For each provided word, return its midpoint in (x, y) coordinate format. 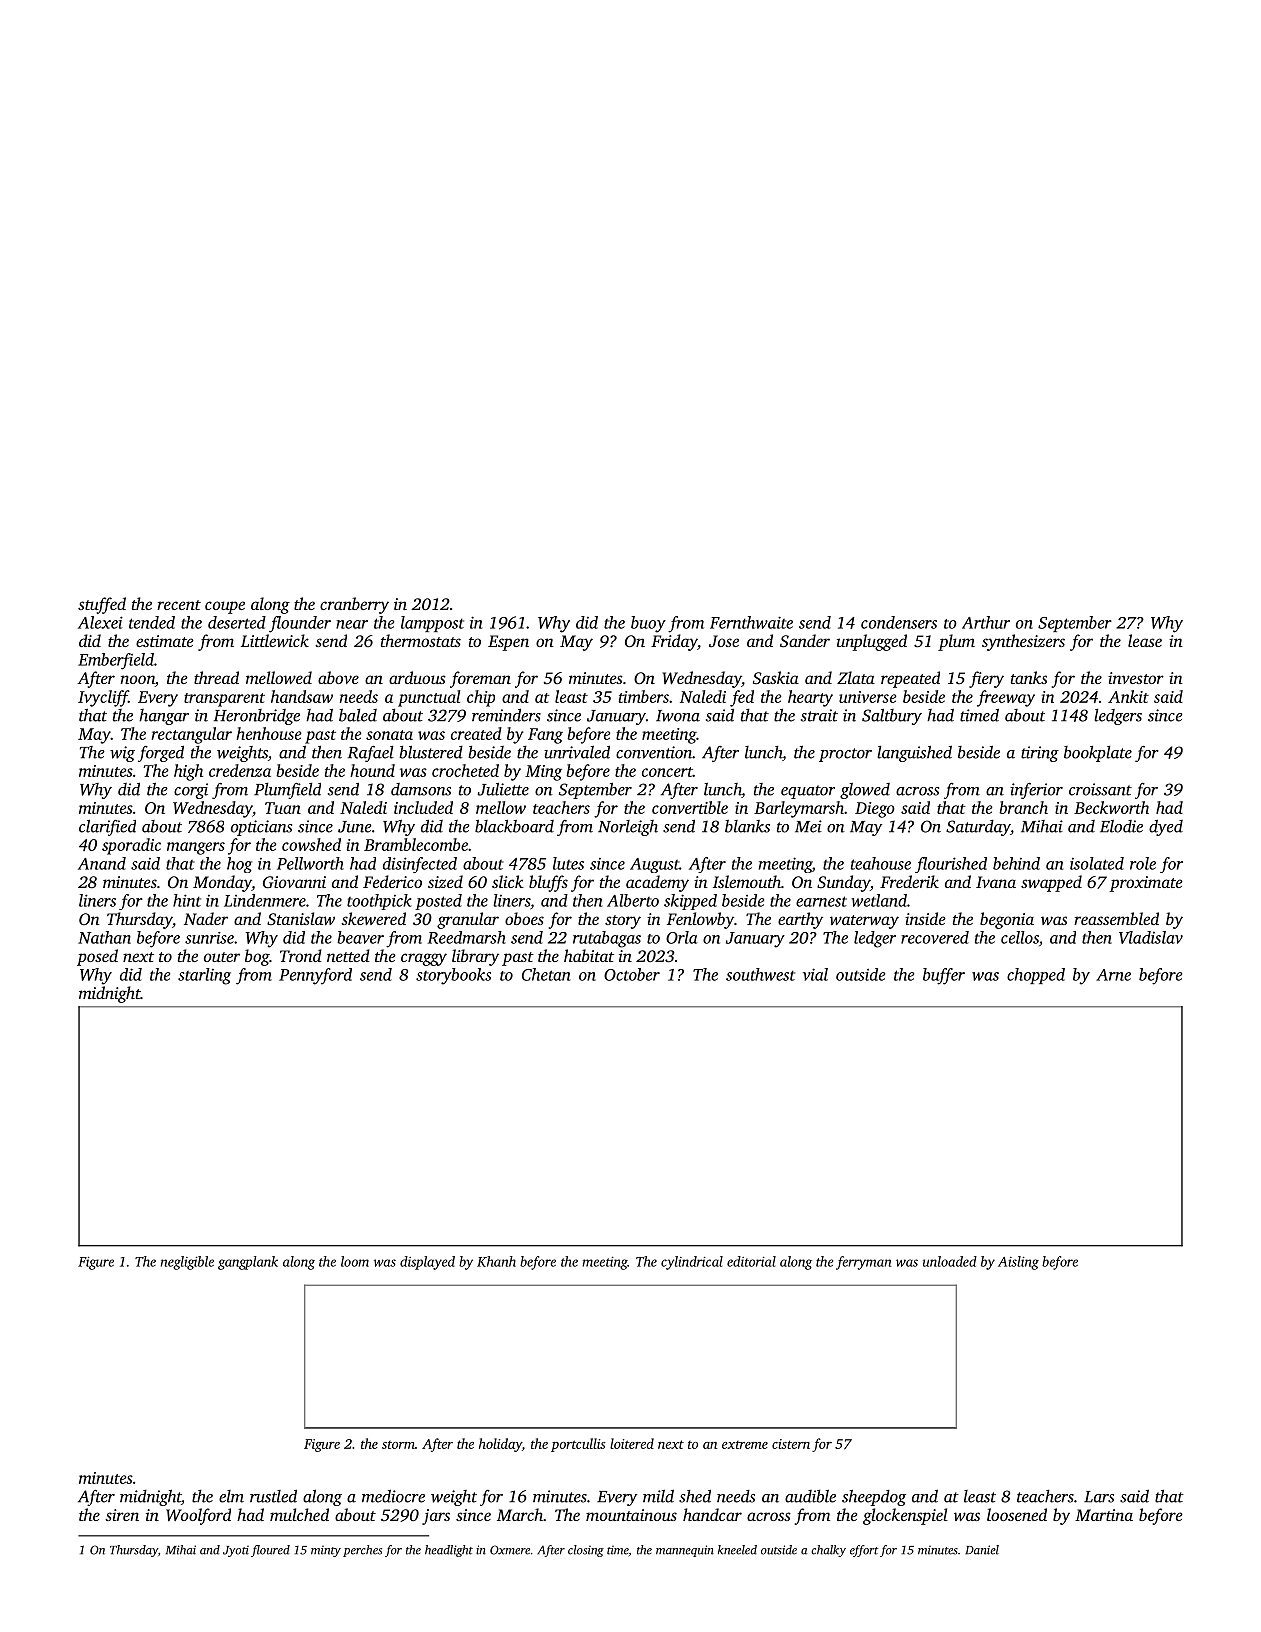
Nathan (104, 937)
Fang (545, 736)
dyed (1166, 827)
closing (586, 1551)
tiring (1040, 754)
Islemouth (747, 881)
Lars (1099, 1497)
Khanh (496, 1261)
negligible (187, 1263)
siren (122, 1515)
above (338, 677)
